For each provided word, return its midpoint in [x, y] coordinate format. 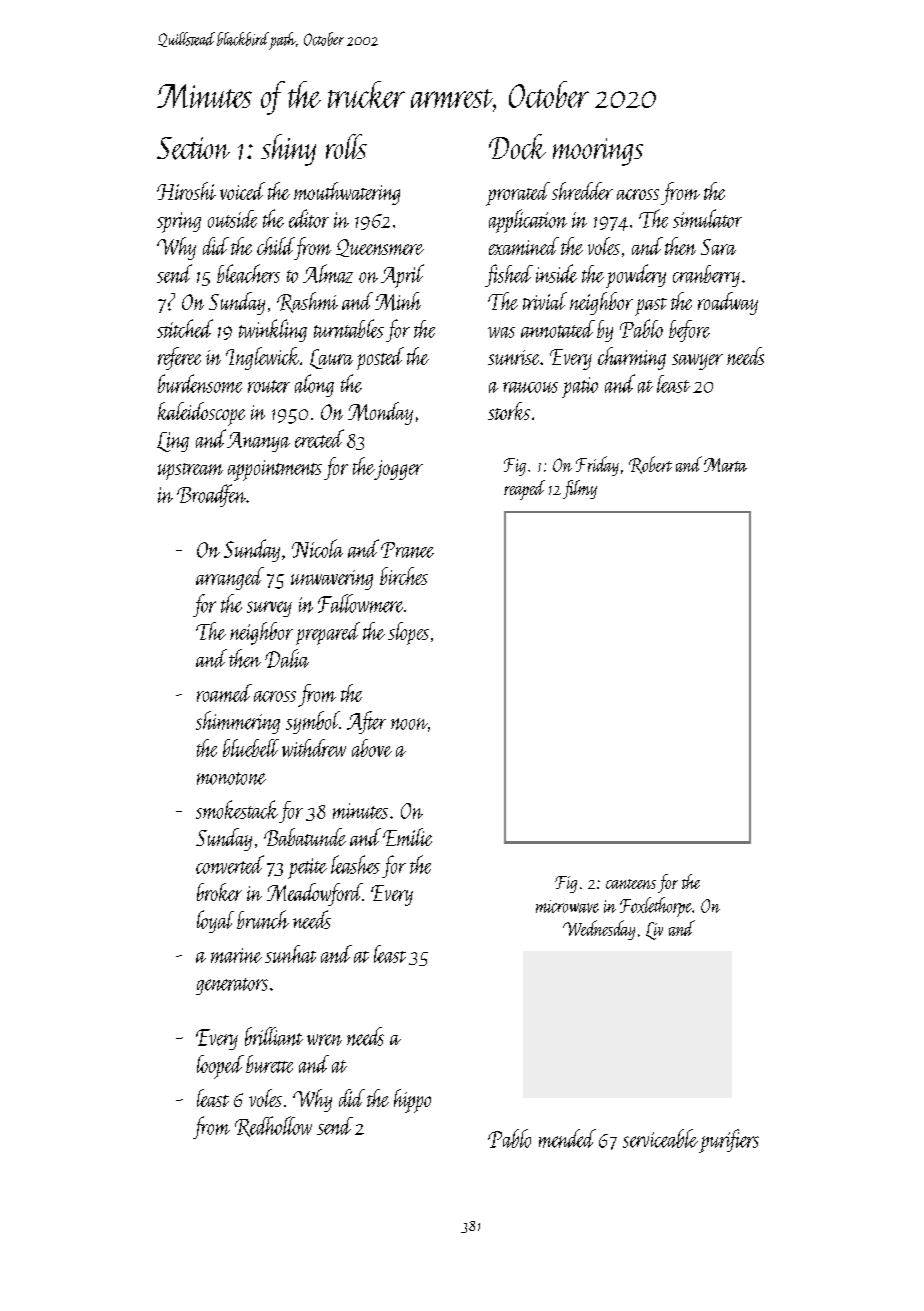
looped [220, 1067]
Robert [650, 465]
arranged [230, 578]
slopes [408, 633]
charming [632, 358]
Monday [380, 413]
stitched [185, 328]
